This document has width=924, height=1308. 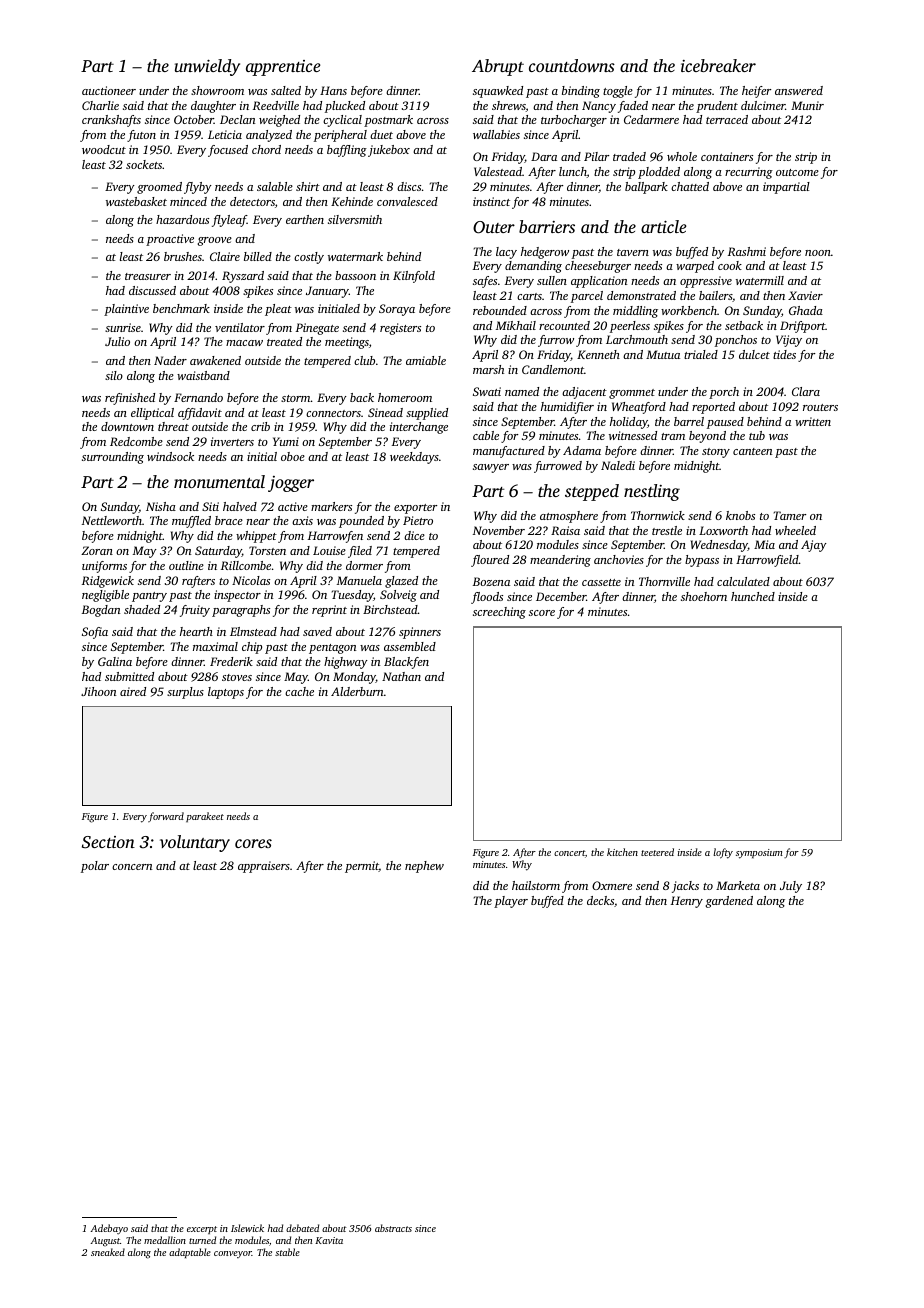 What do you see at coordinates (200, 414) in the document?
I see `affidavit` at bounding box center [200, 414].
